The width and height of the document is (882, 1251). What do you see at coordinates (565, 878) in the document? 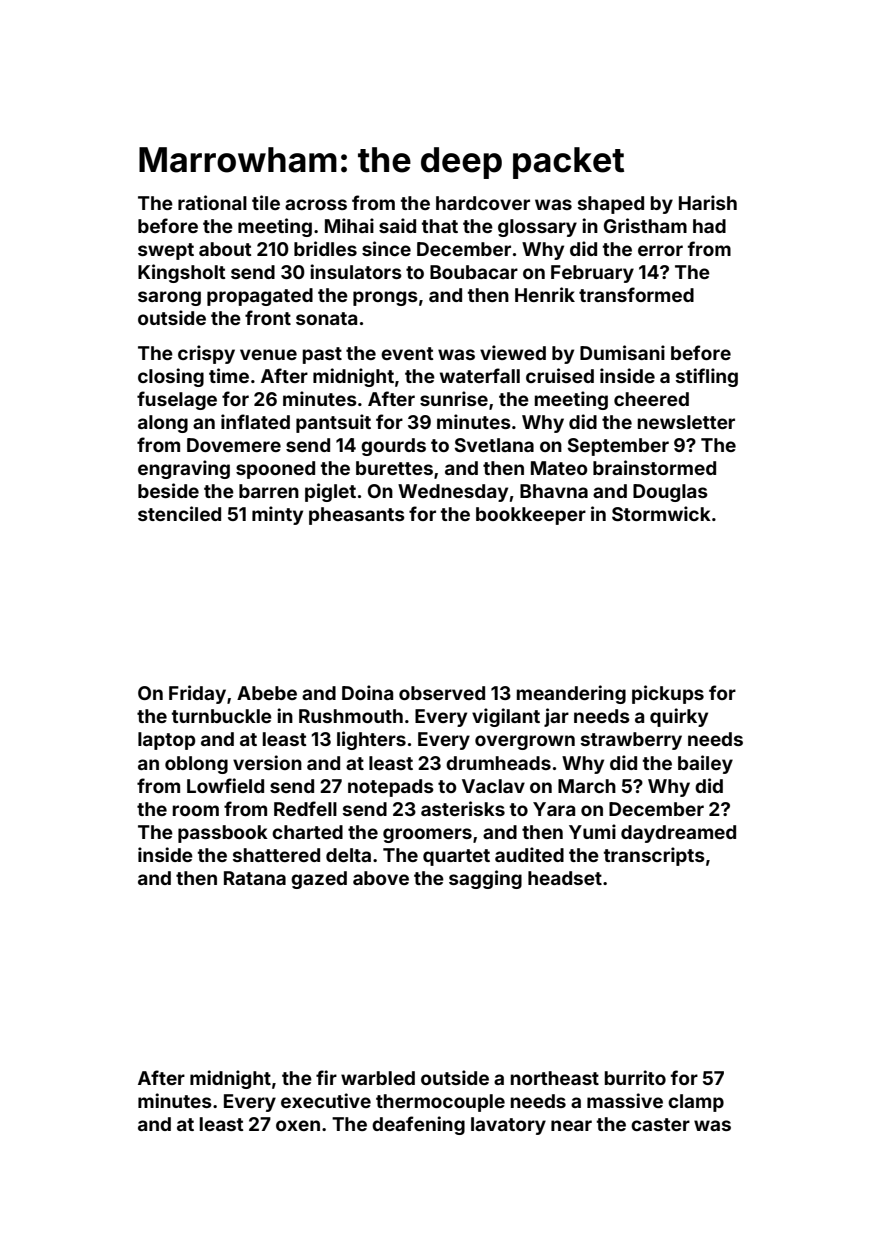
I see `headset` at bounding box center [565, 878].
